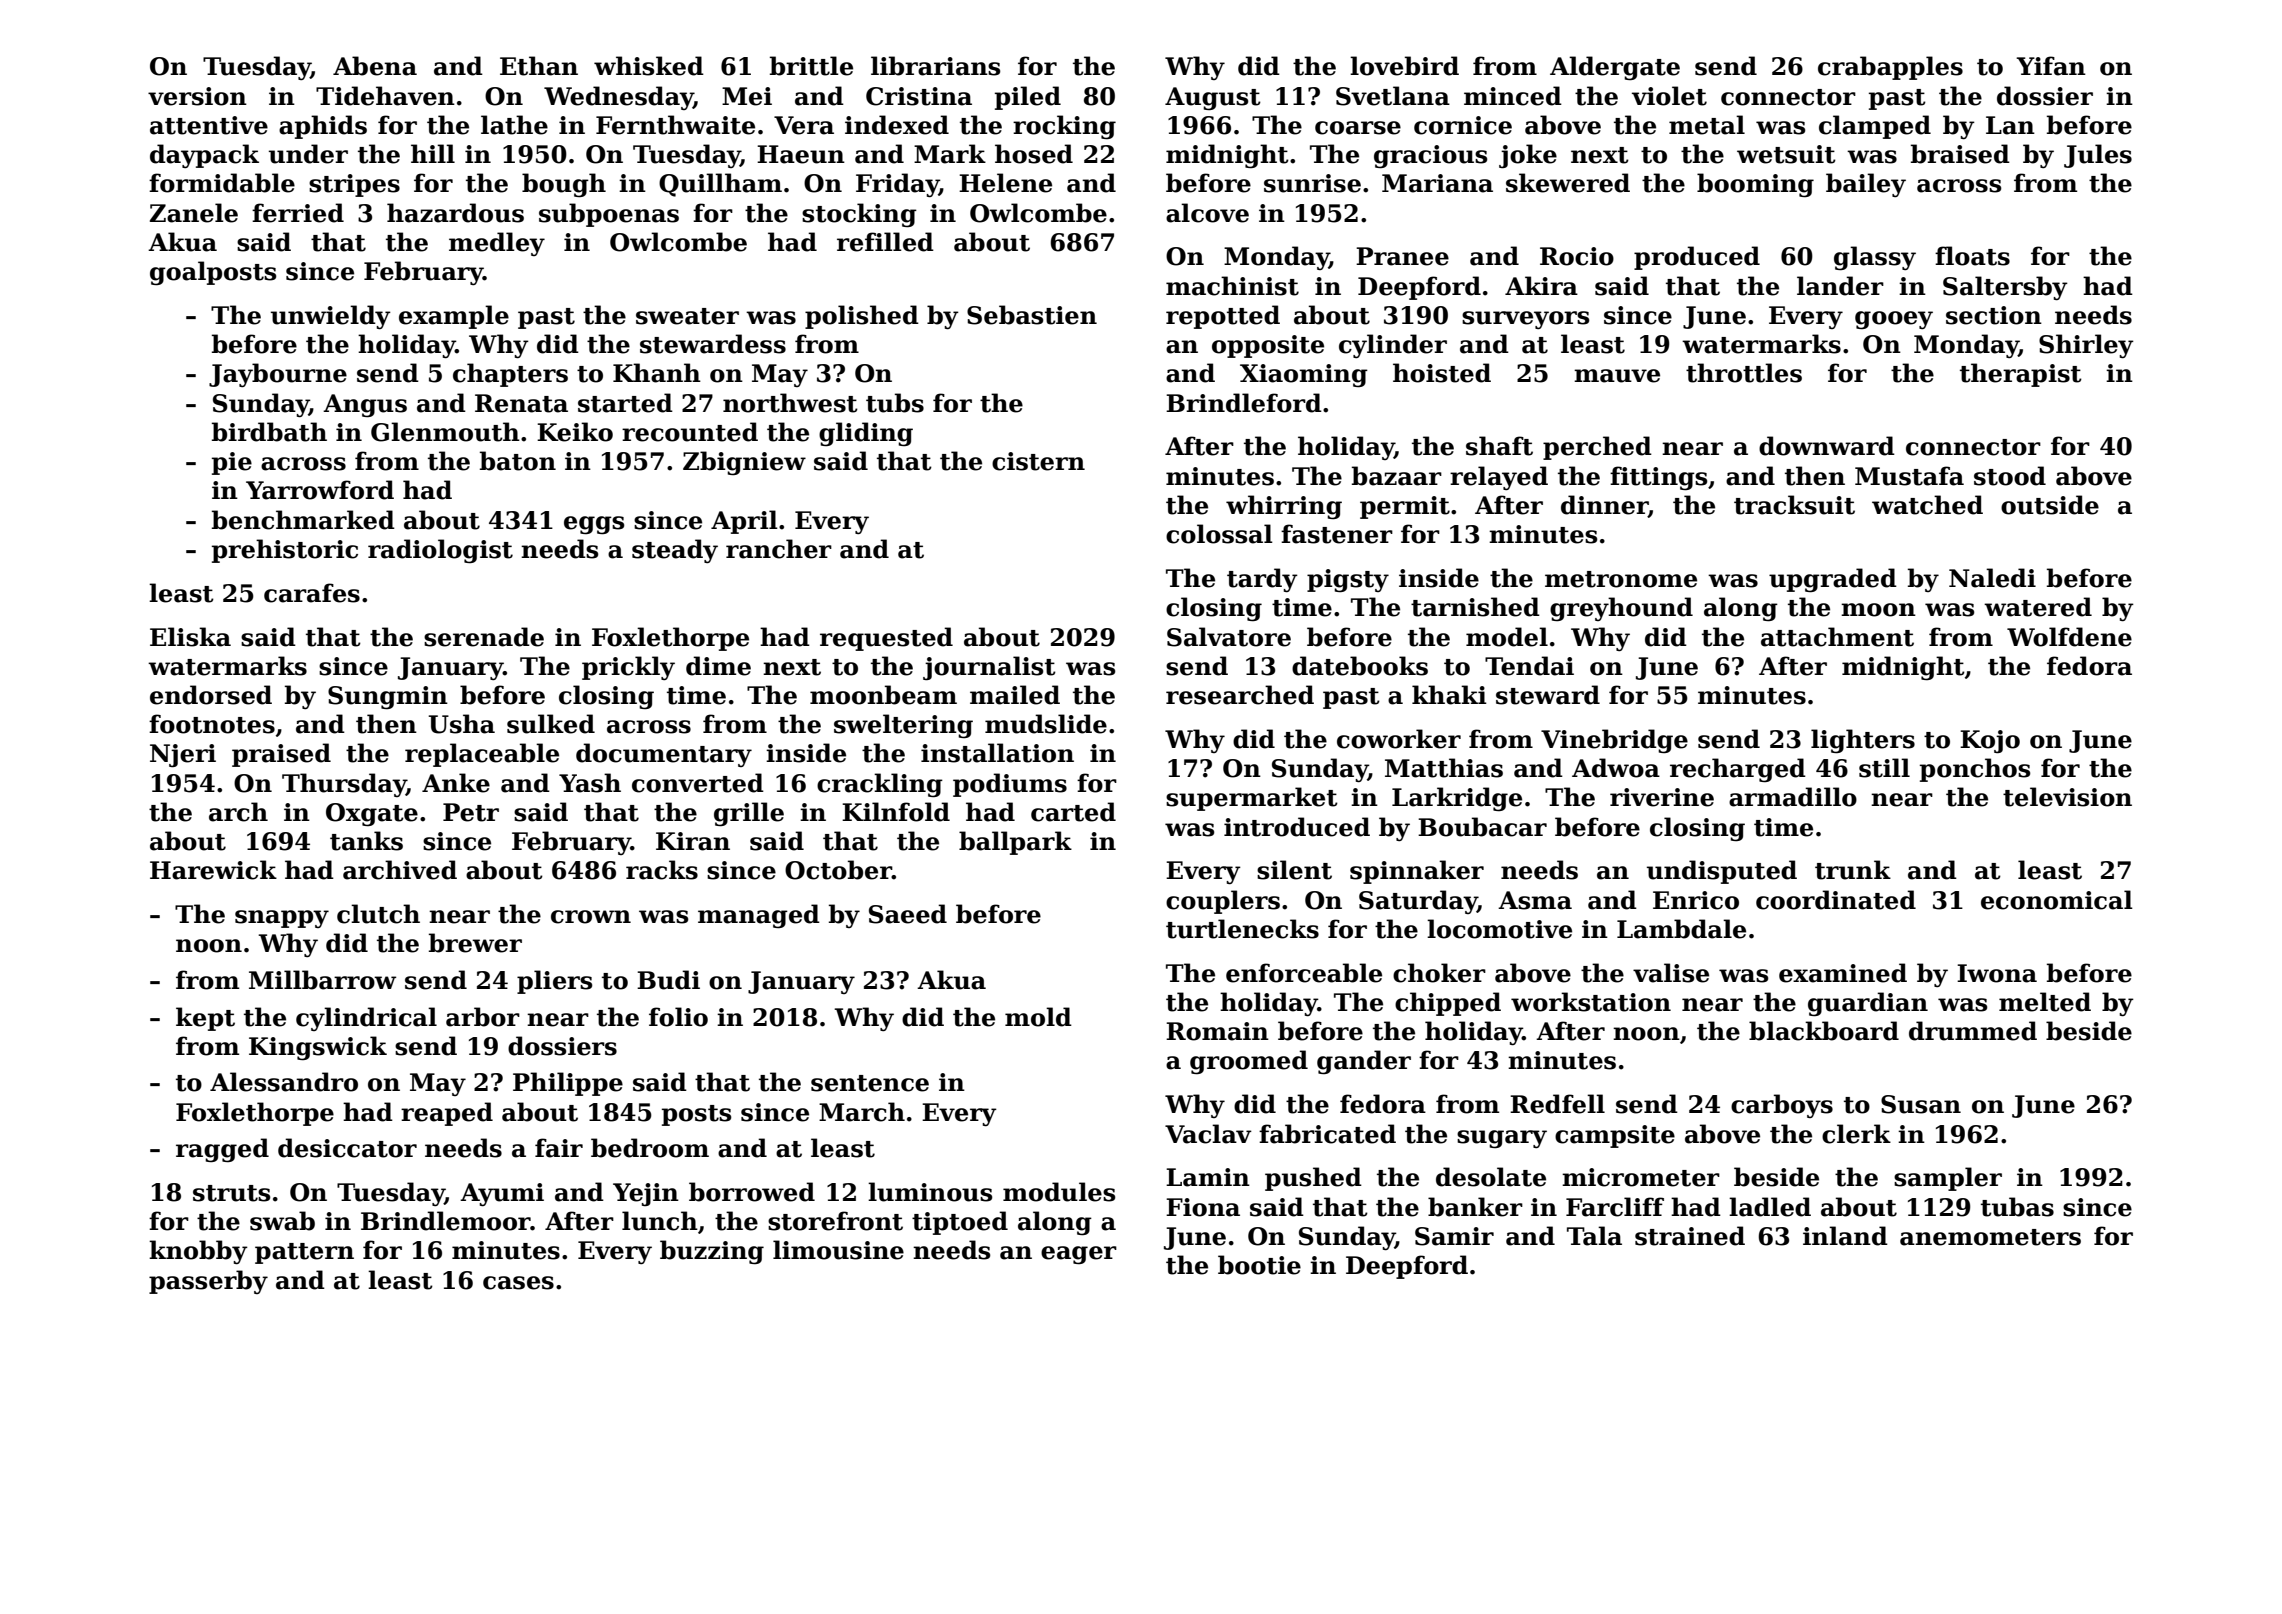 This screenshot has width=2282, height=1614. Describe the element at coordinates (2067, 797) in the screenshot. I see `television` at that location.
